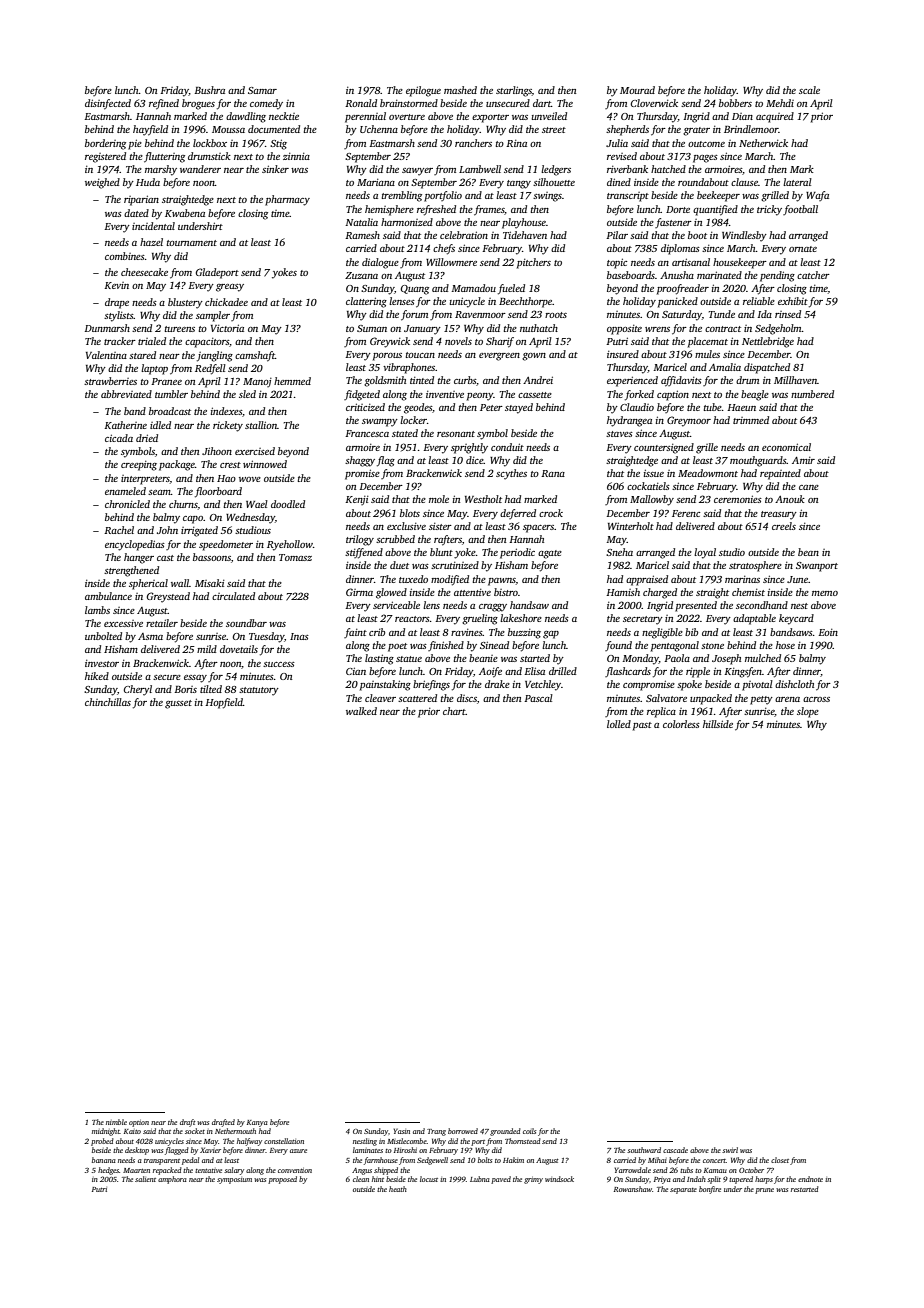 This screenshot has height=1308, width=924. What do you see at coordinates (460, 90) in the screenshot?
I see `mashed` at bounding box center [460, 90].
